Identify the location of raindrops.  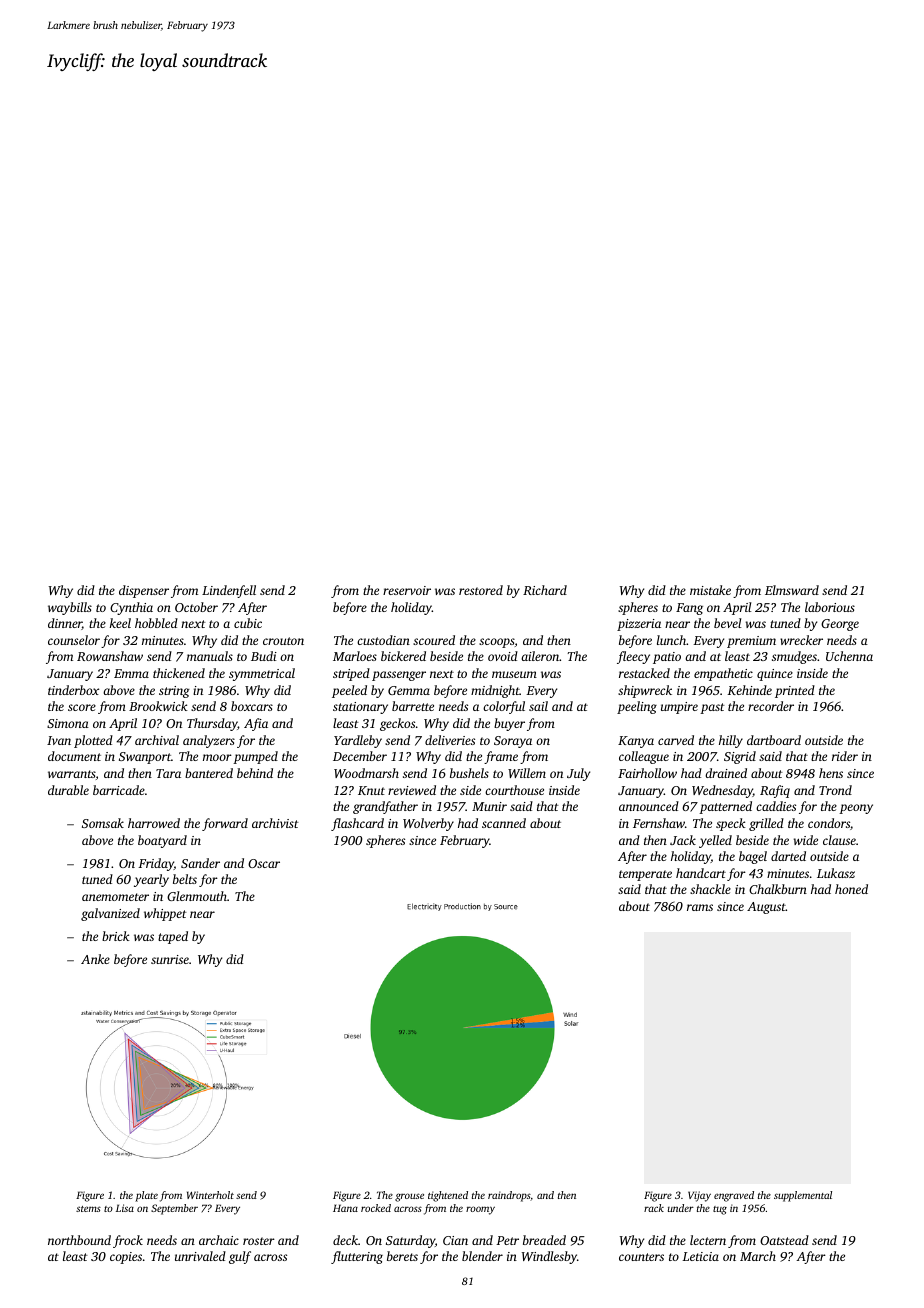
(509, 1196).
